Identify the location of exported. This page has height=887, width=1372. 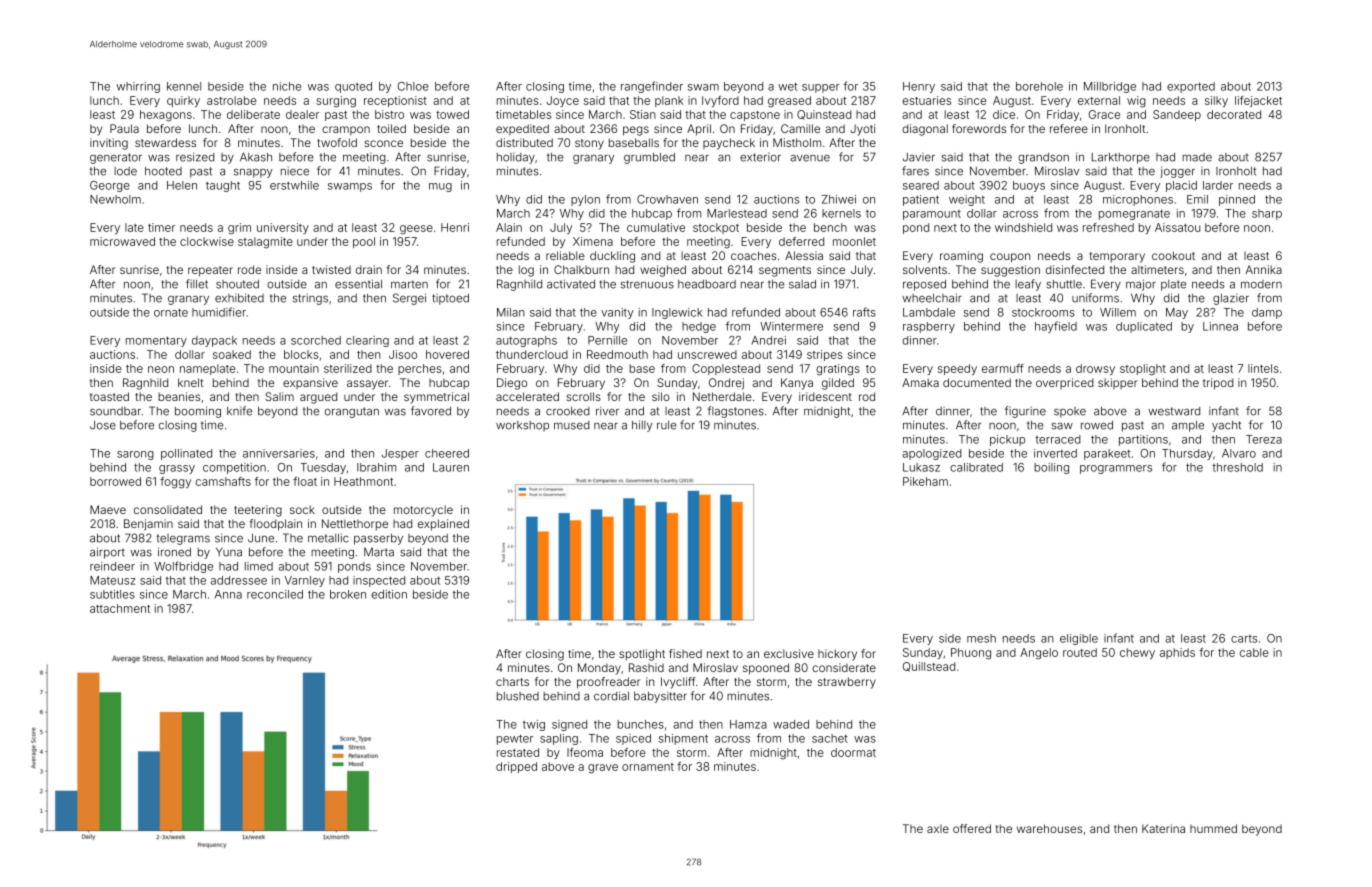
(1191, 87).
